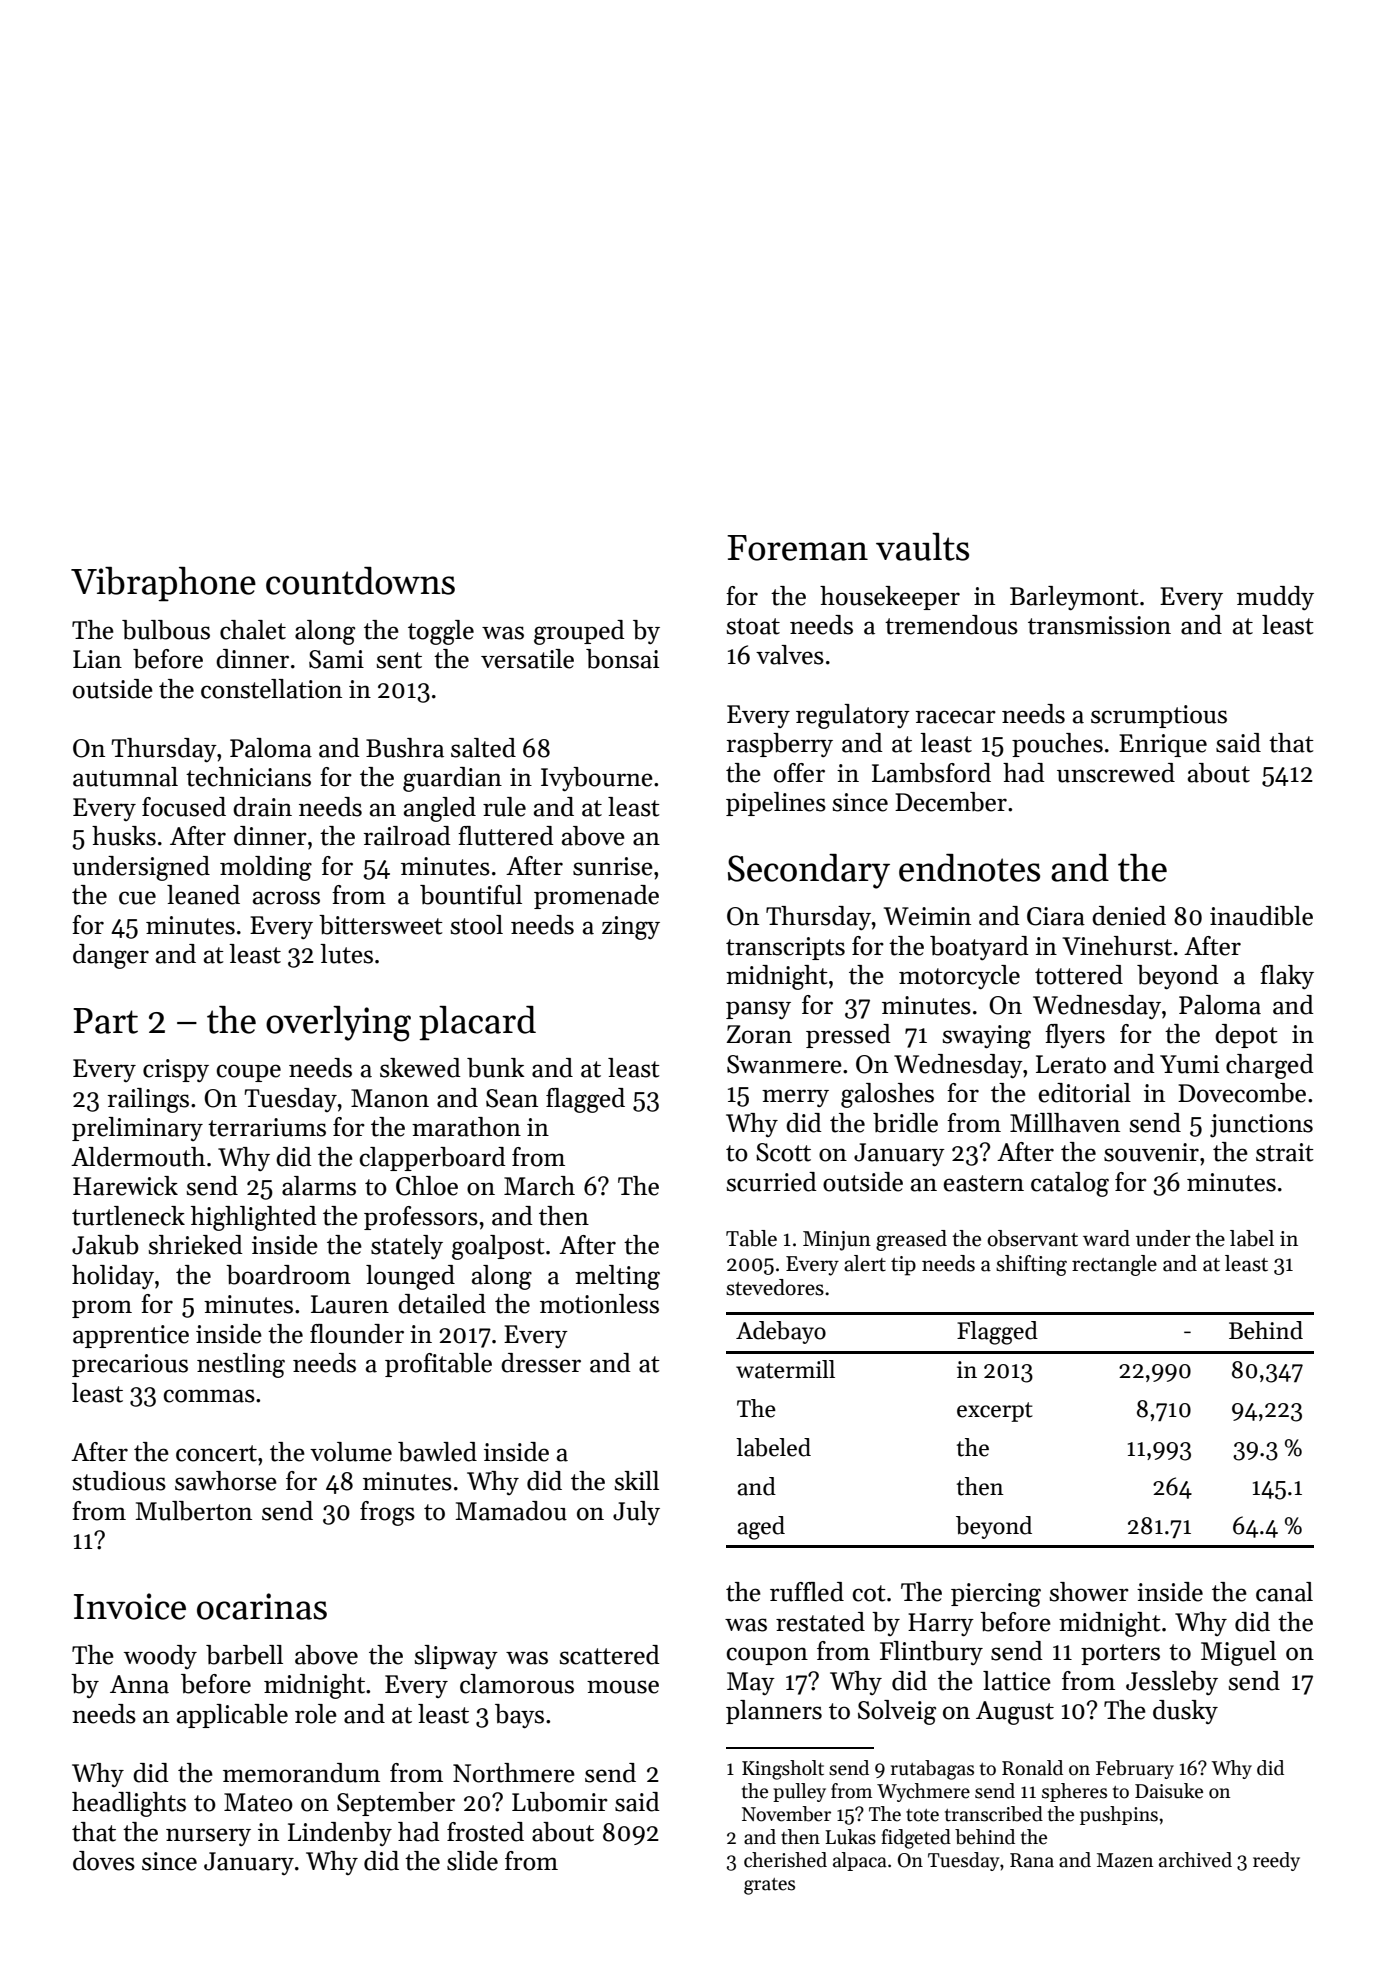  What do you see at coordinates (271, 689) in the page?
I see `constellation` at bounding box center [271, 689].
